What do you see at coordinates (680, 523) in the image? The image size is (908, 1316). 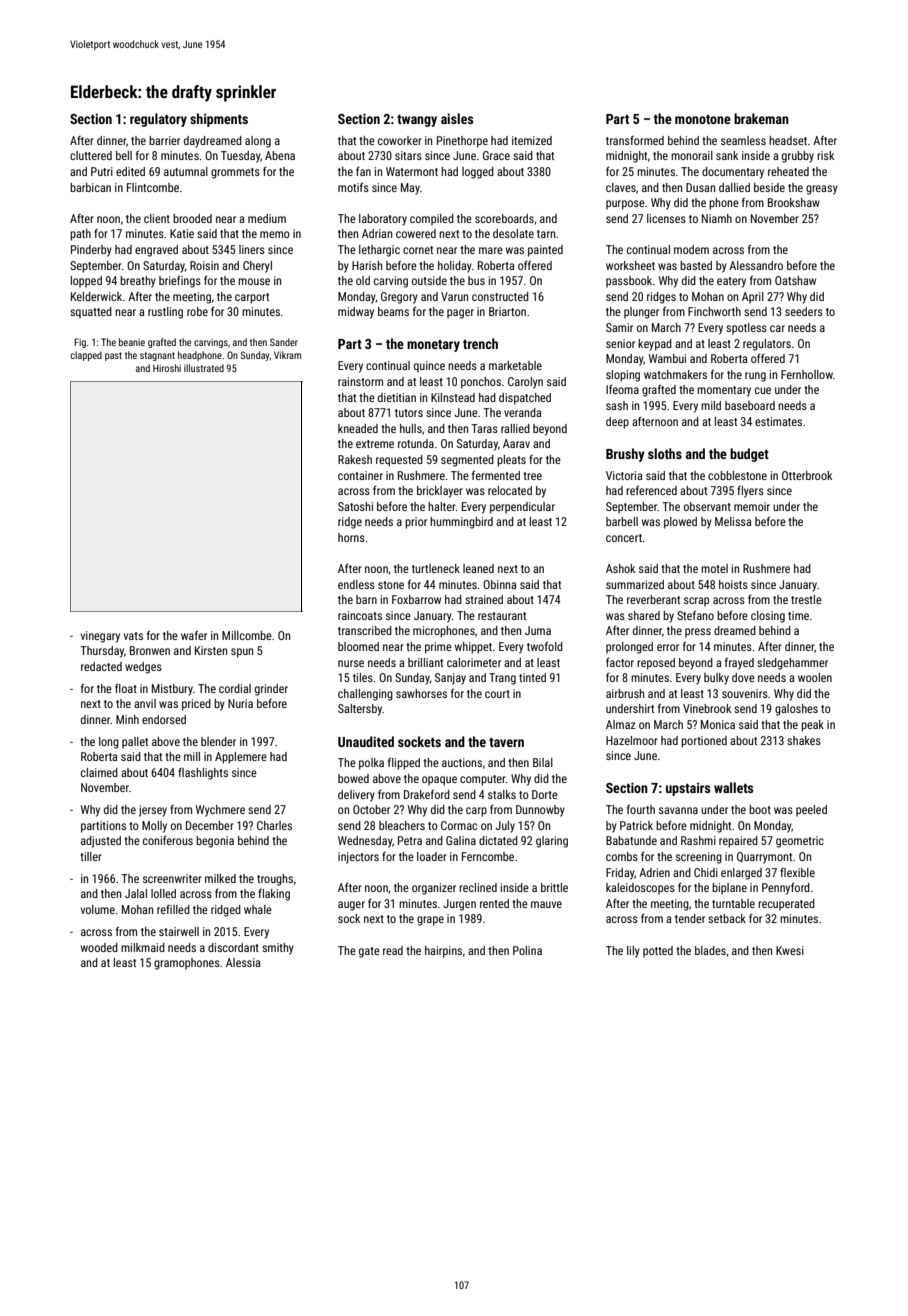 I see `plowed` at bounding box center [680, 523].
